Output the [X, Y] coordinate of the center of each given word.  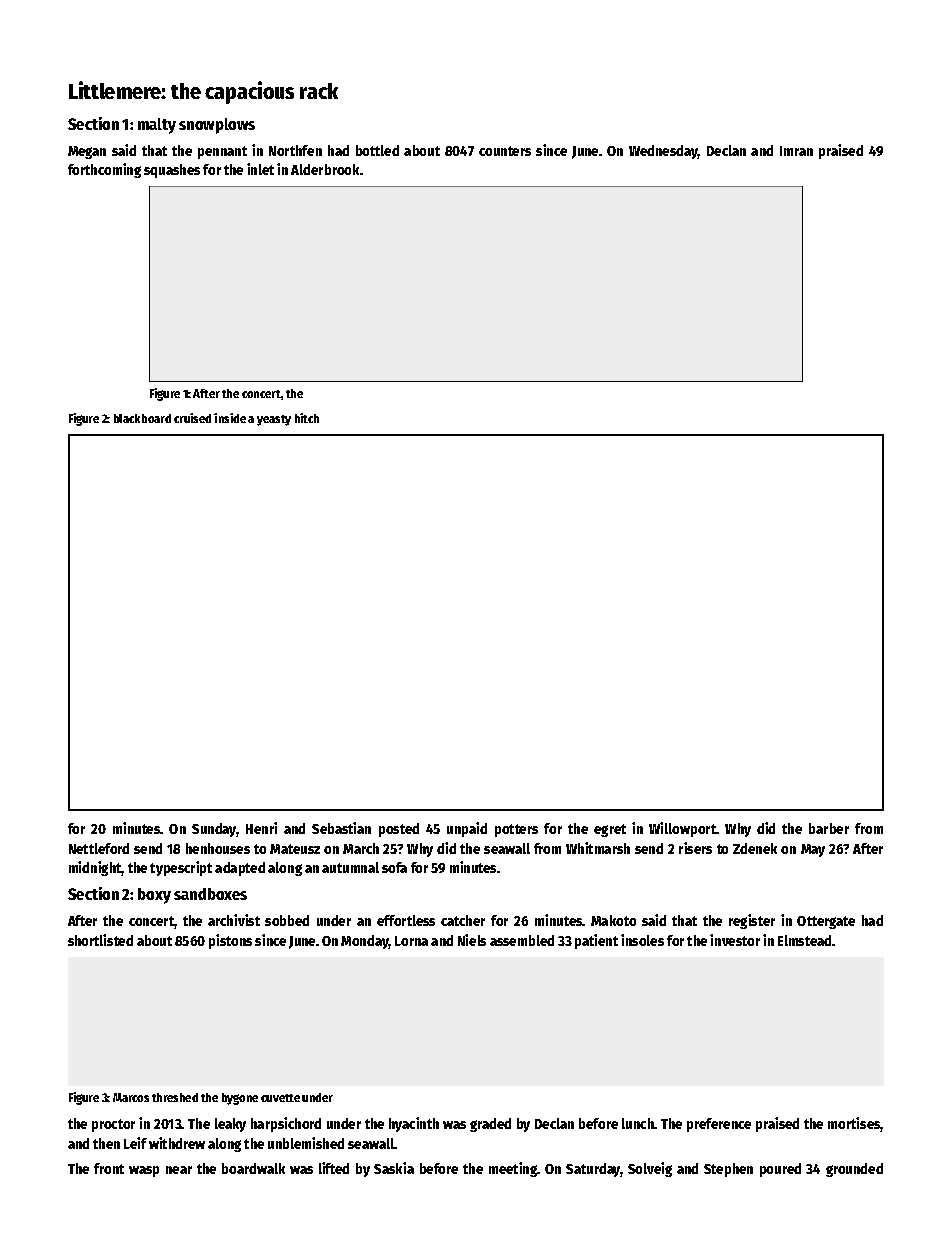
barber [829, 828]
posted [399, 830]
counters [505, 151]
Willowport [683, 829]
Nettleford [99, 848]
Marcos [131, 1097]
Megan [87, 152]
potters [516, 830]
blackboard [142, 418]
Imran [796, 151]
